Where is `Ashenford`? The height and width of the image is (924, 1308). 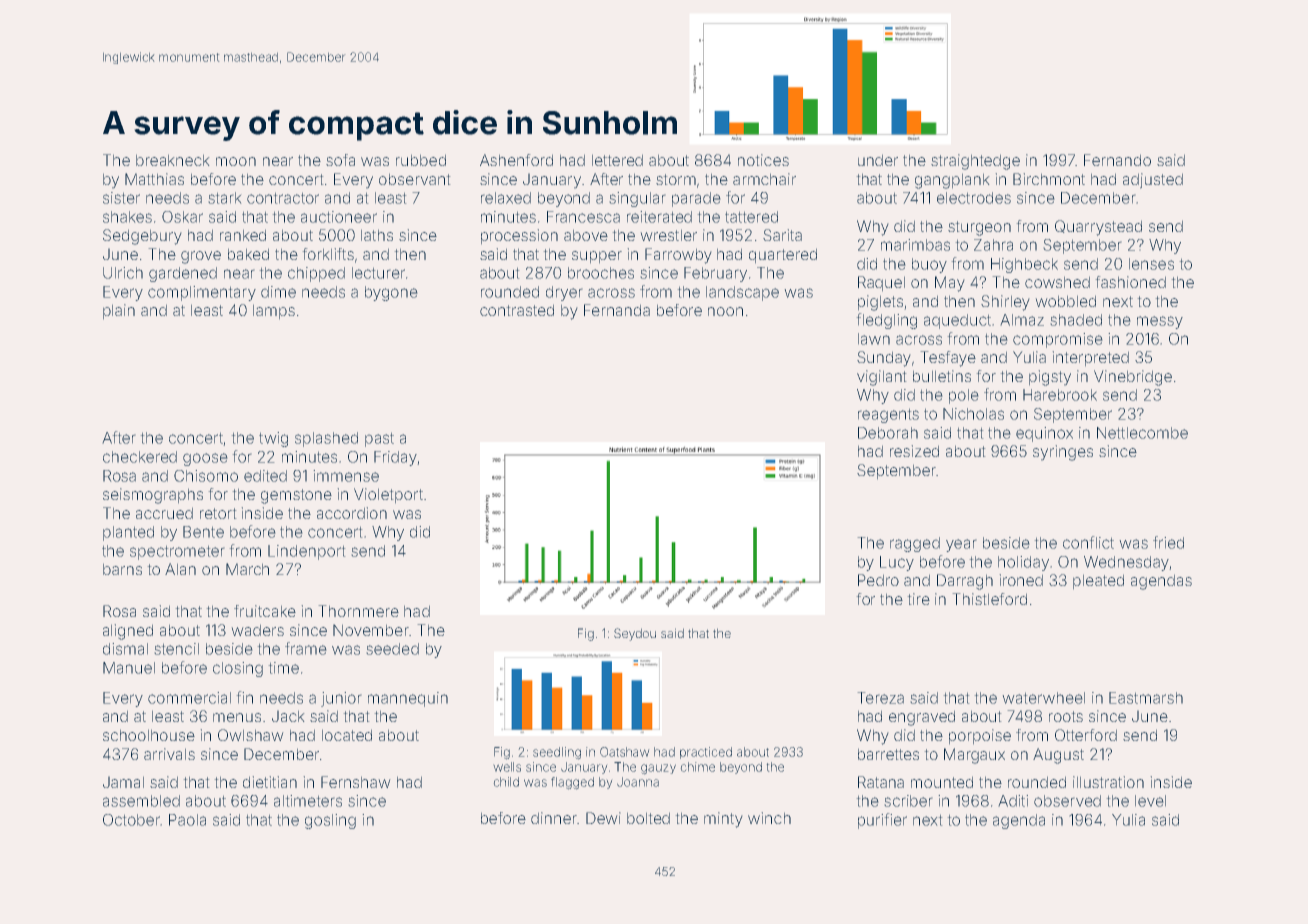 Ashenford is located at coordinates (516, 160).
